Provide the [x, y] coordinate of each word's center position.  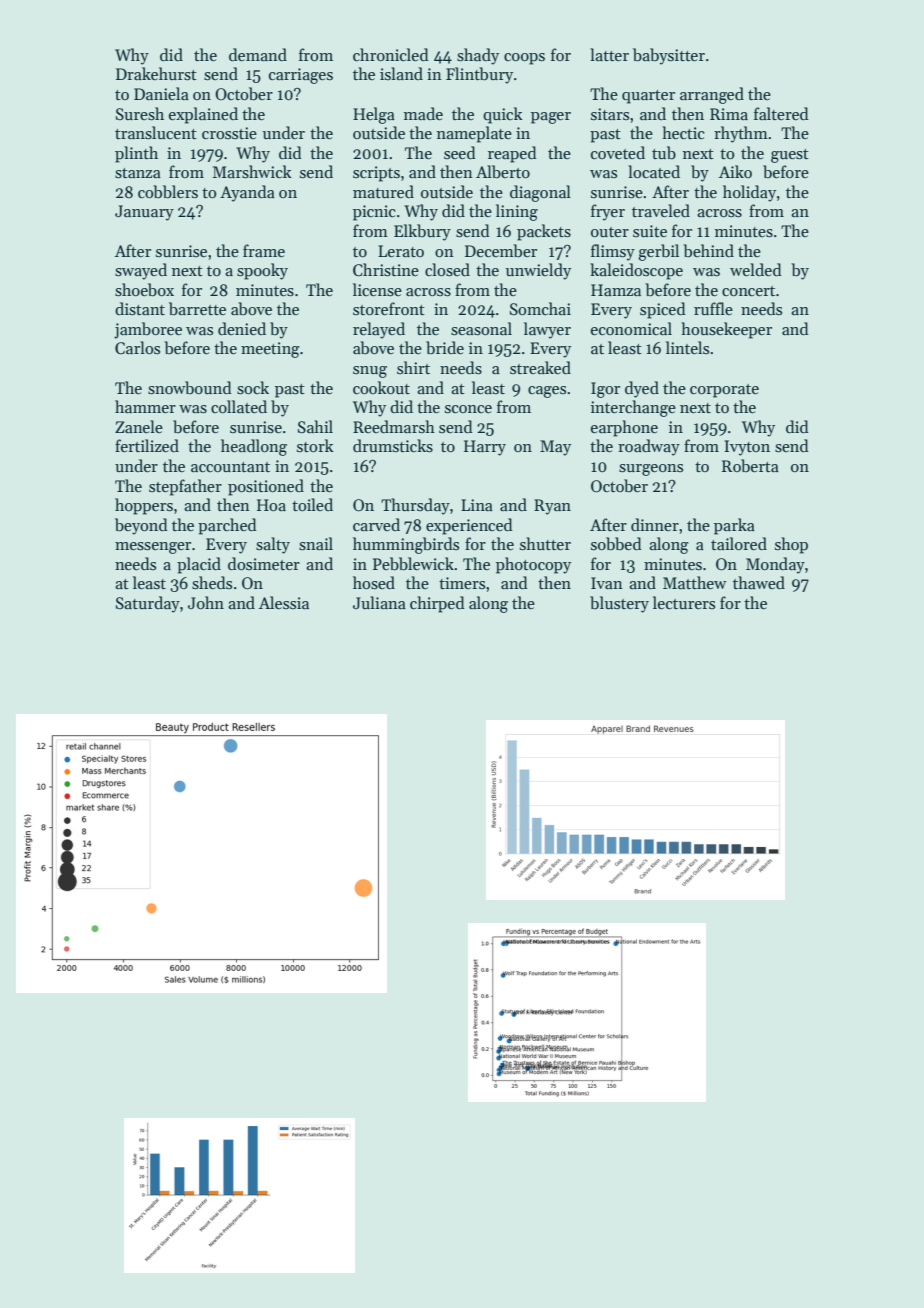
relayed [379, 330]
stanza [138, 173]
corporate [724, 391]
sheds [212, 583]
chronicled [391, 54]
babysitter [669, 56]
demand [258, 54]
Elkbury [422, 232]
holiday [749, 193]
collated [239, 406]
